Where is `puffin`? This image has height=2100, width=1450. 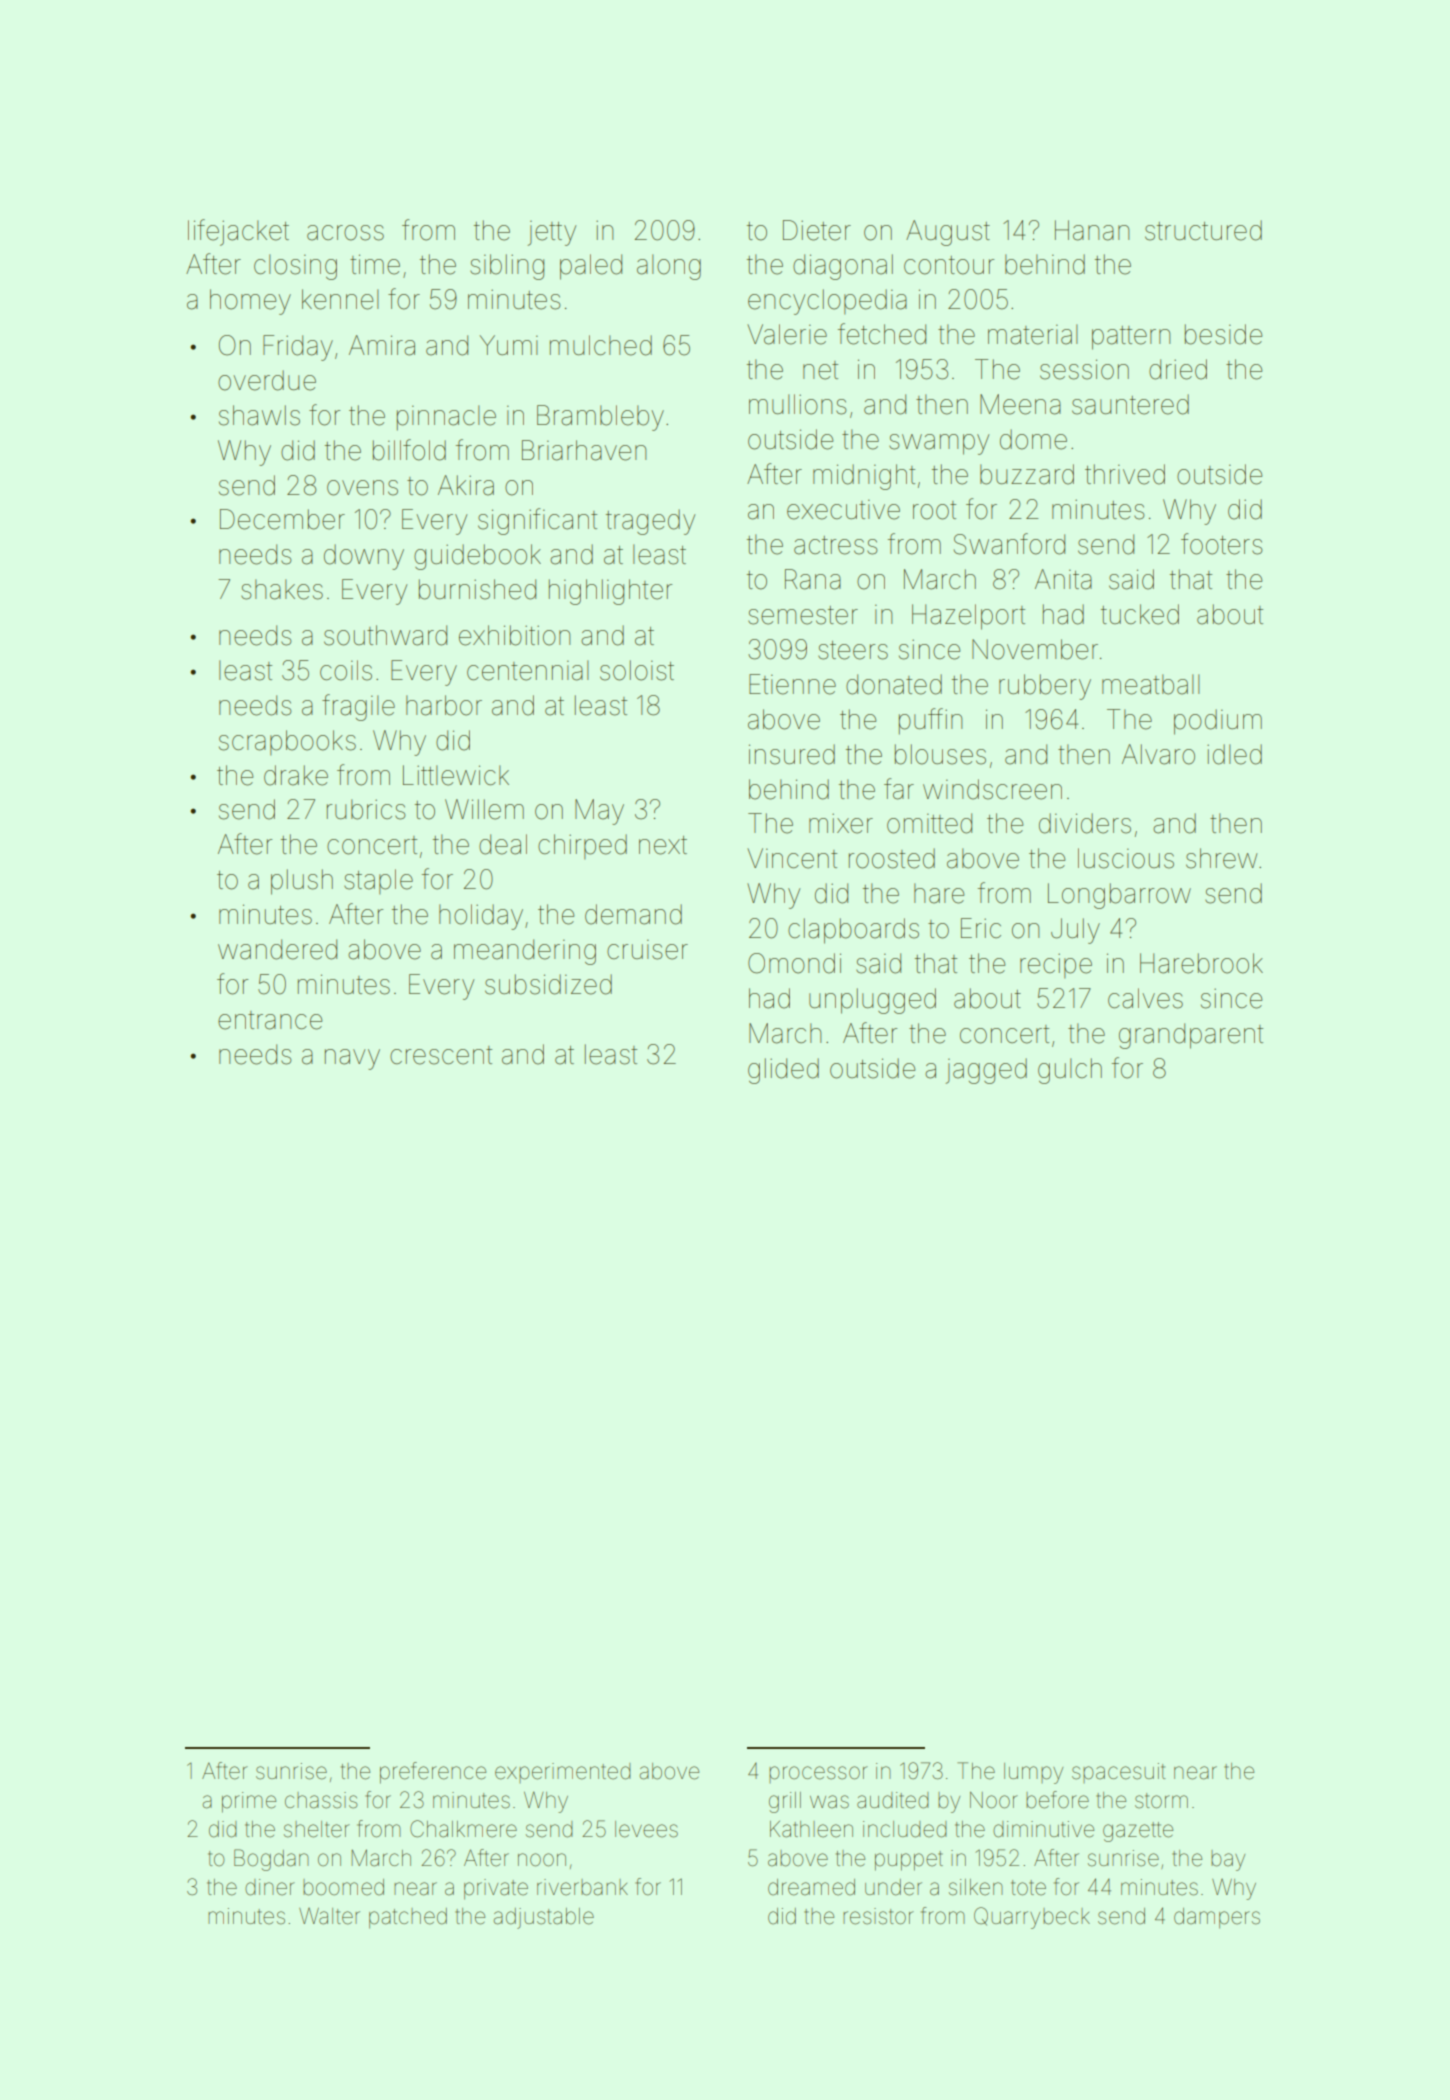
puffin is located at coordinates (930, 721).
